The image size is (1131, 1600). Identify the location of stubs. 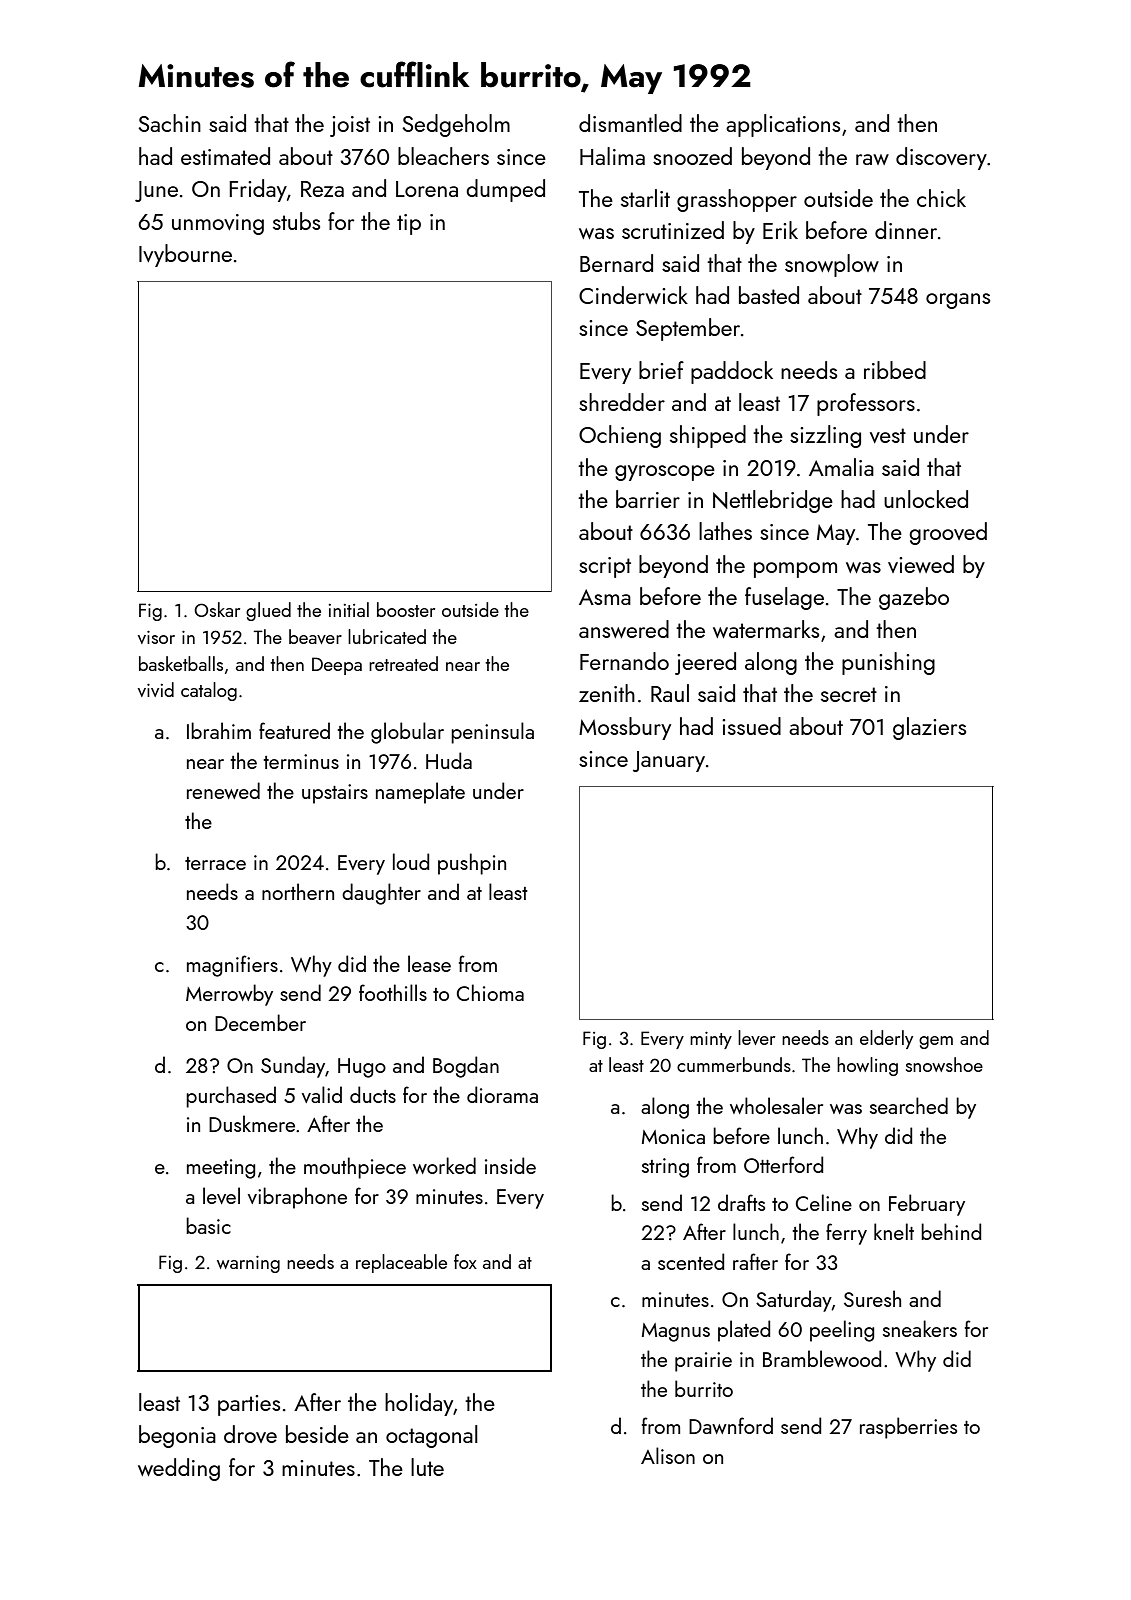
(296, 221).
